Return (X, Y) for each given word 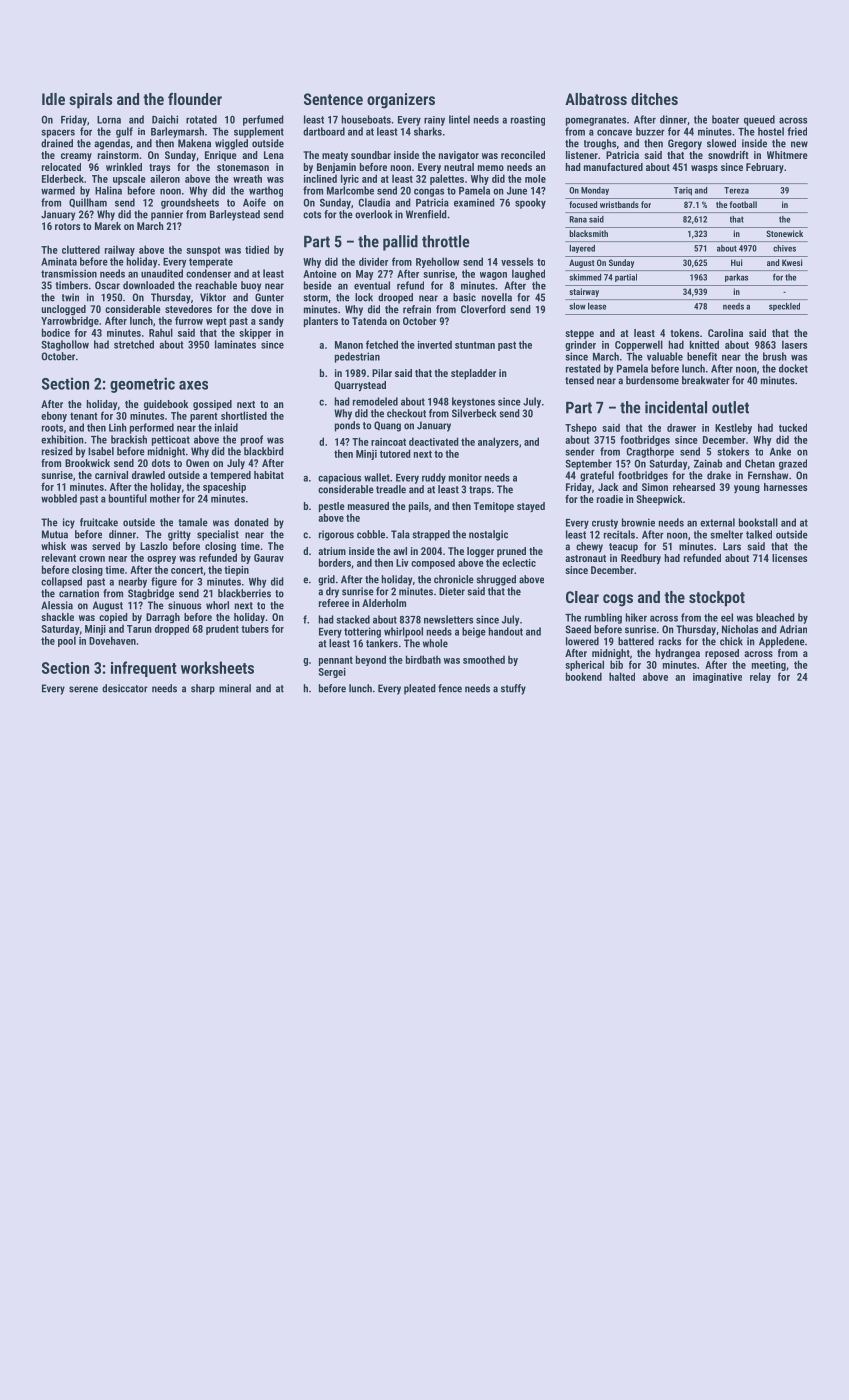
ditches (654, 99)
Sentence (333, 99)
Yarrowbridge (70, 321)
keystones (473, 402)
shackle (57, 617)
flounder (195, 99)
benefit (702, 356)
